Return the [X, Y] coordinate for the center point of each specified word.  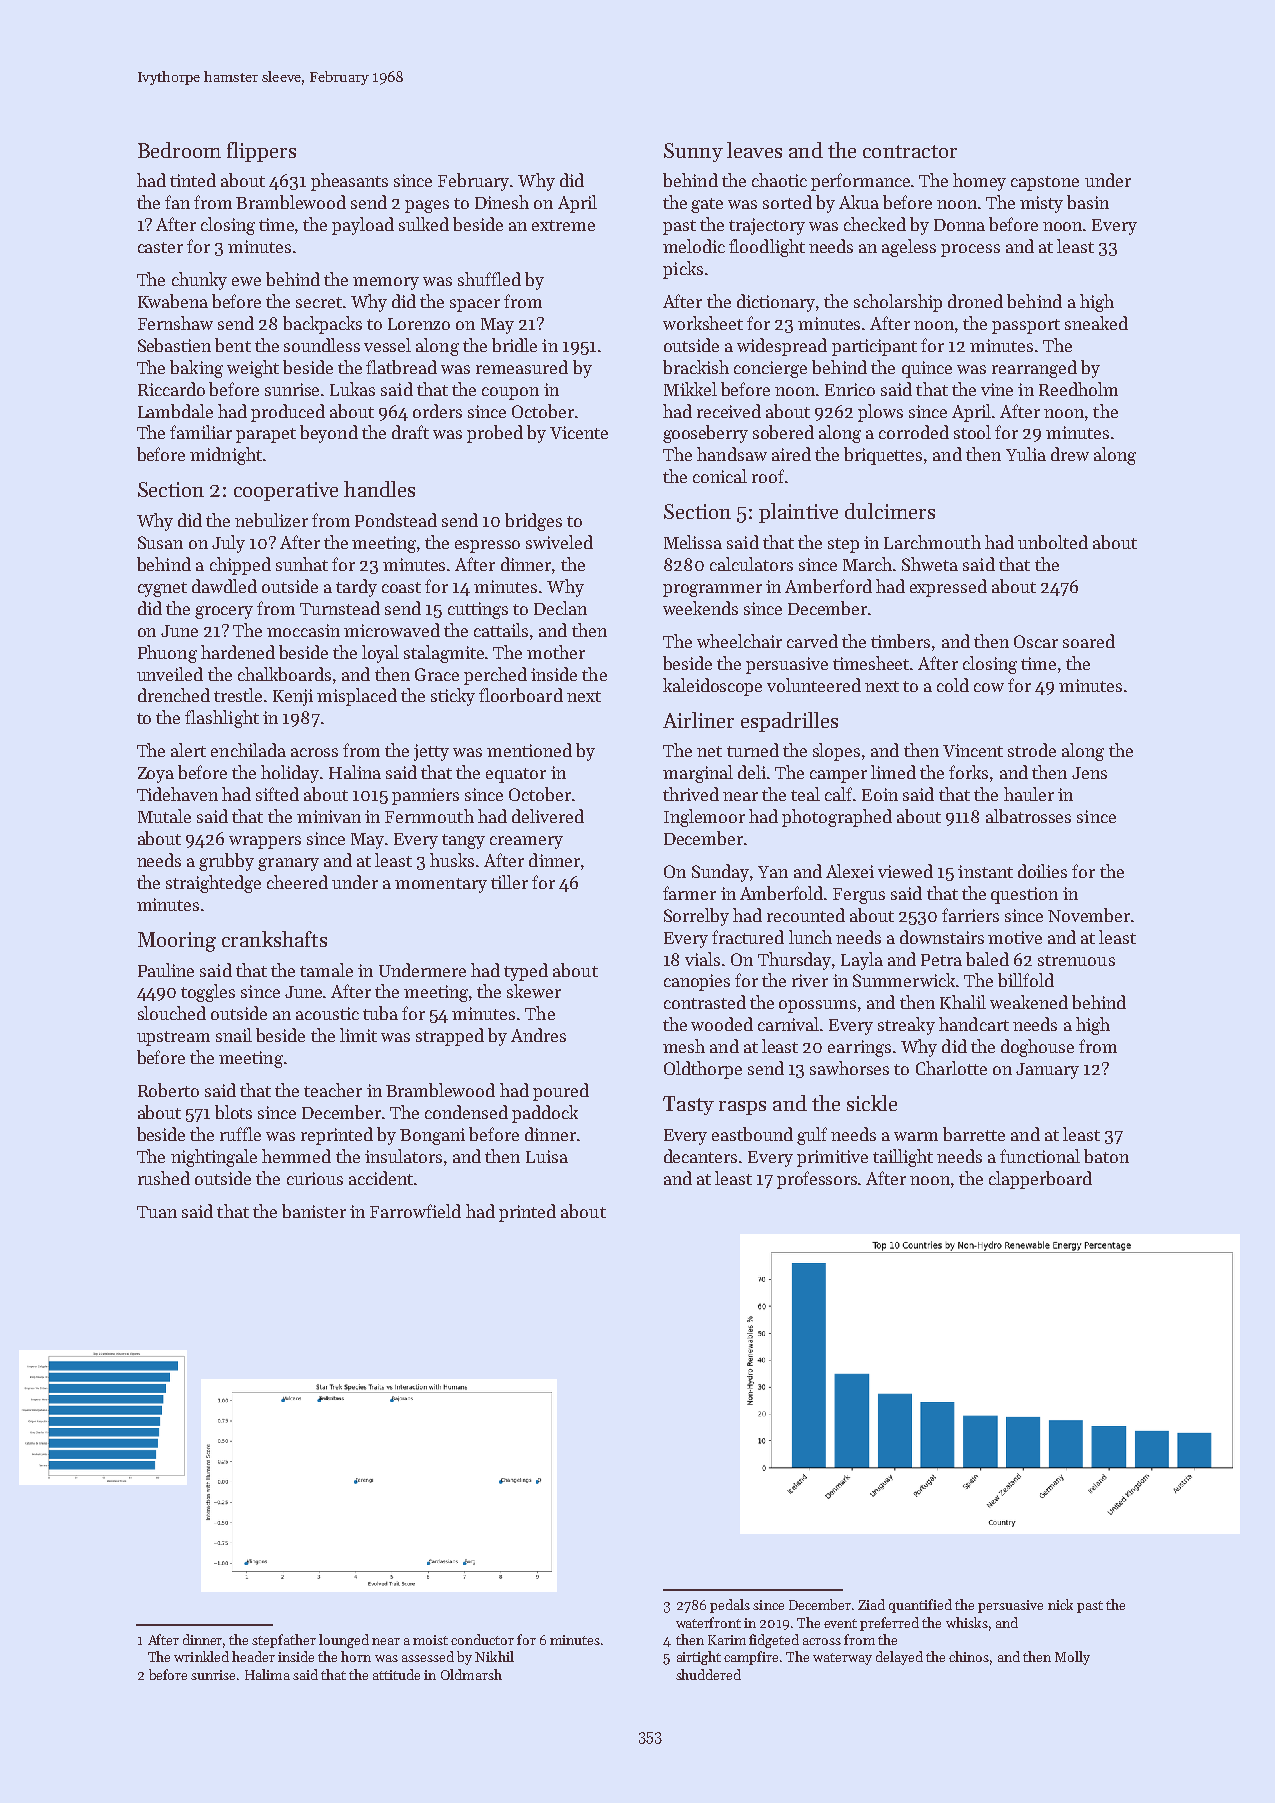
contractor [910, 151]
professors [817, 1180]
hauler [1029, 794]
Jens [1089, 773]
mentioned [529, 750]
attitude [396, 1674]
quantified [920, 1606]
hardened [238, 652]
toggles [208, 993]
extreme [563, 225]
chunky [199, 281]
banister [314, 1211]
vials [702, 959]
